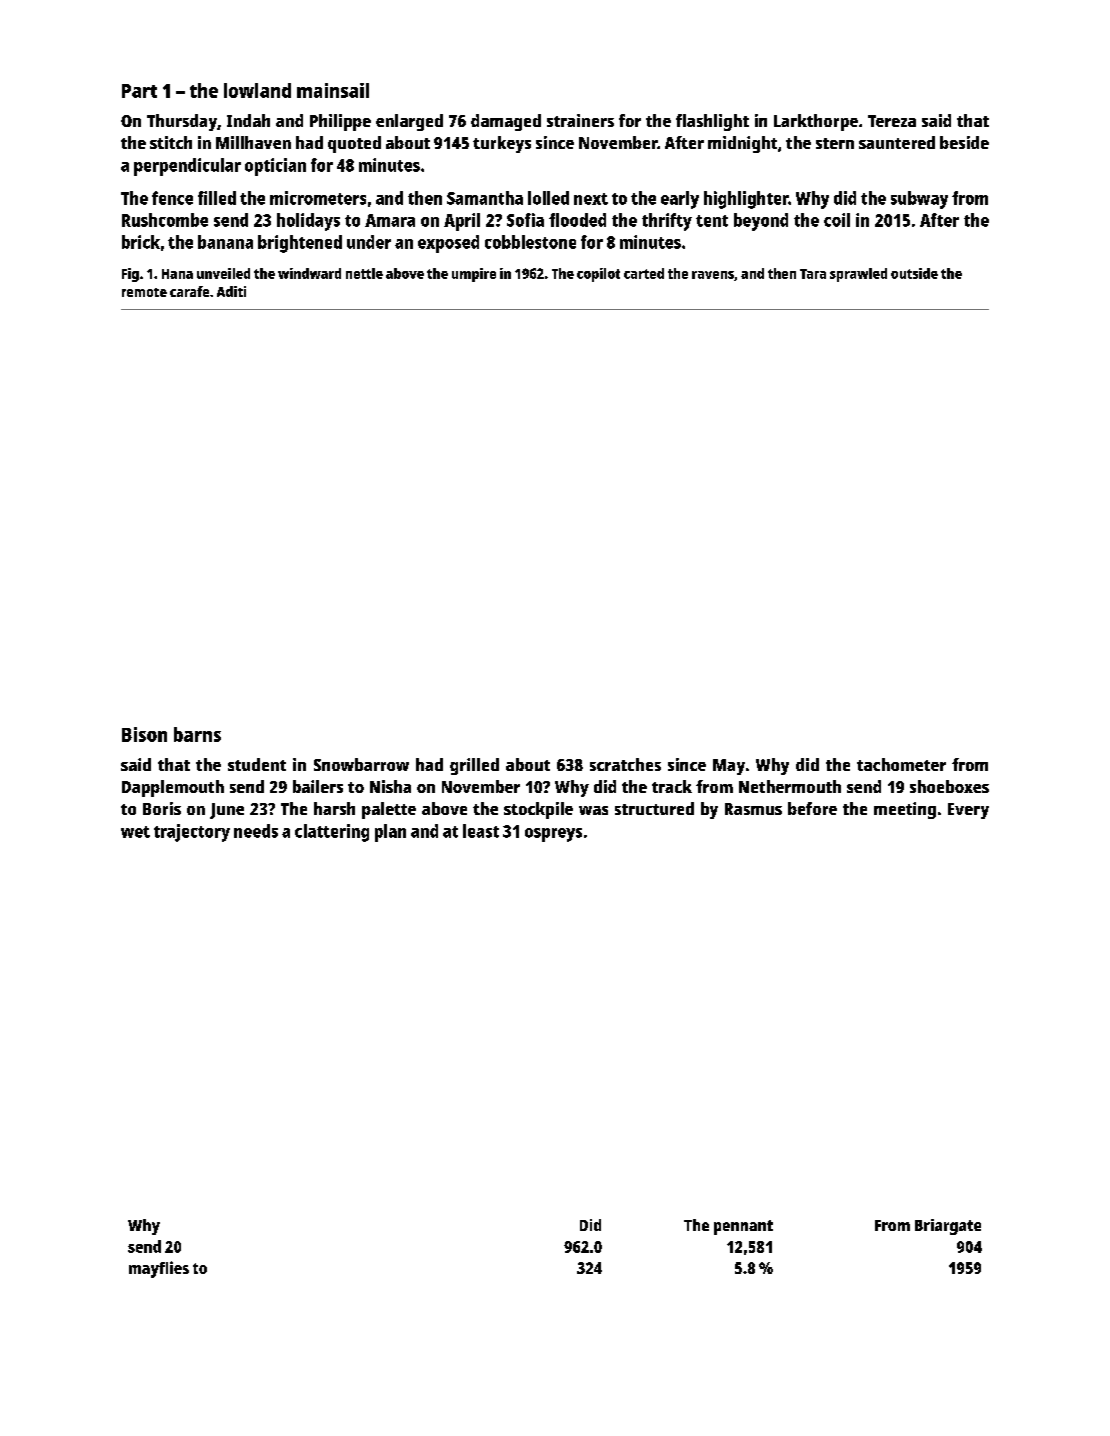 The height and width of the screenshot is (1436, 1110). I want to click on mayflies, so click(159, 1269).
